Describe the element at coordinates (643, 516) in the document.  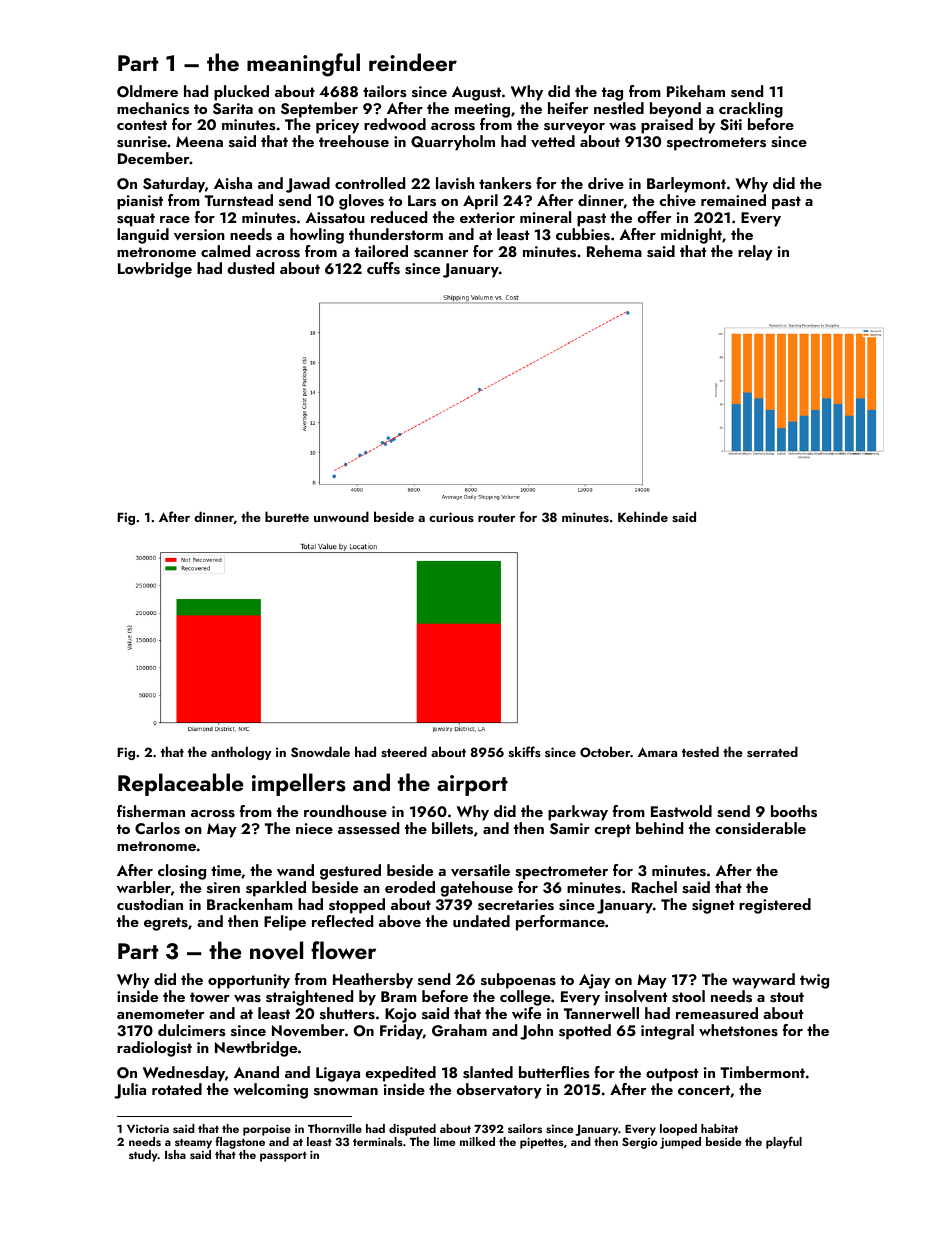
I see `Kehinde` at that location.
